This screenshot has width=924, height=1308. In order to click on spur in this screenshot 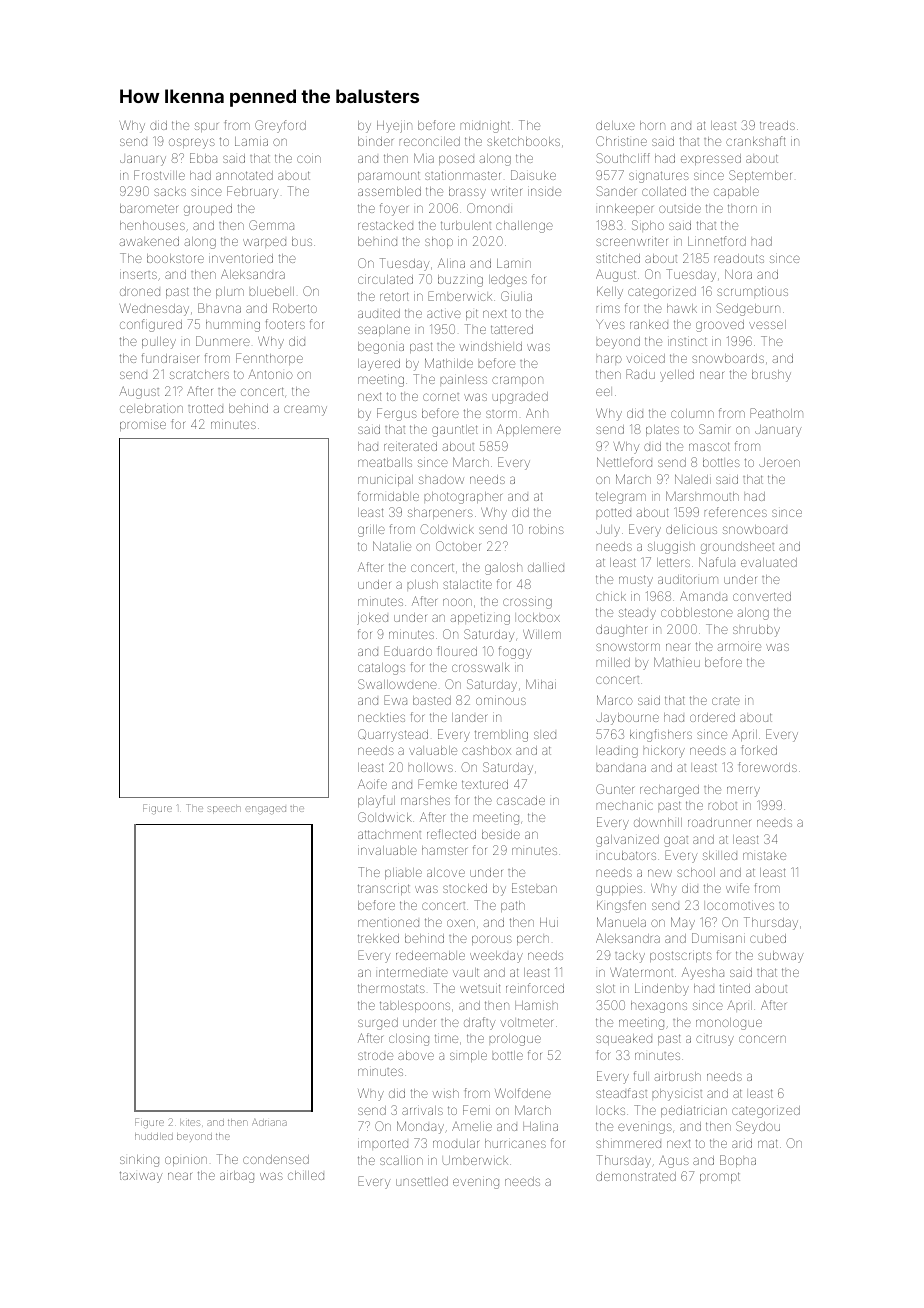, I will do `click(206, 127)`.
